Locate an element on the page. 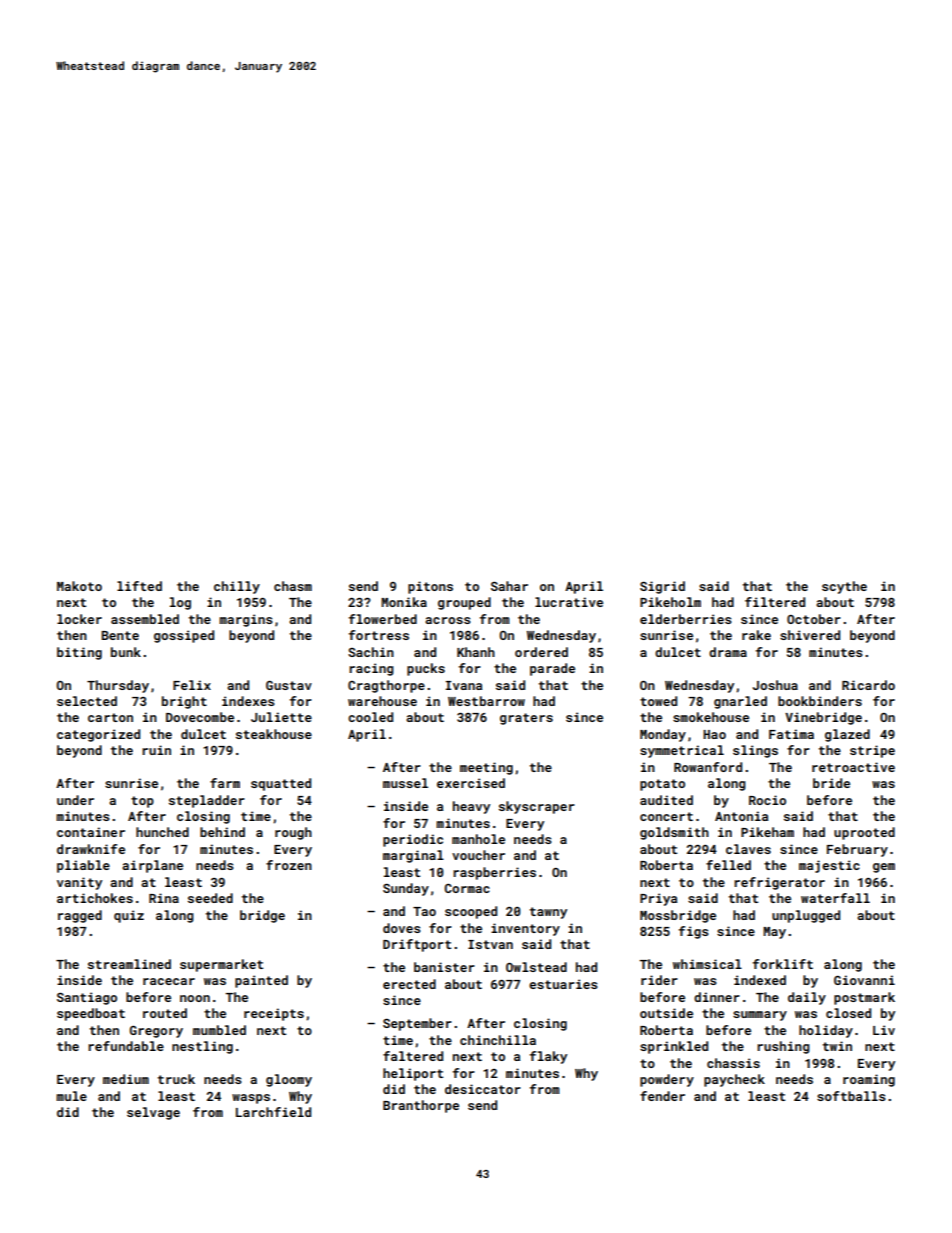 The width and height of the page is (952, 1233). pliable is located at coordinates (83, 866).
